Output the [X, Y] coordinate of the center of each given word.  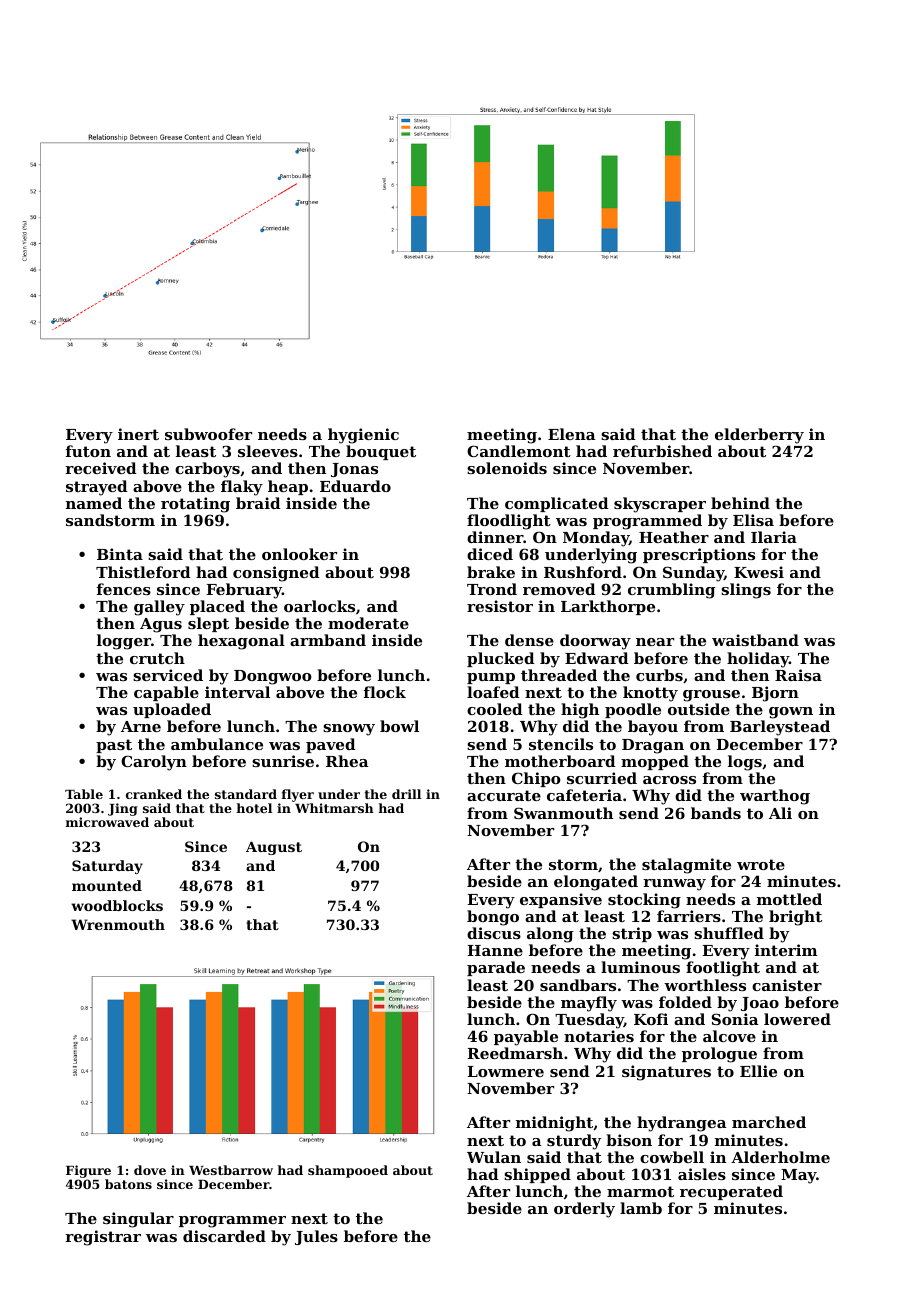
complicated [557, 504]
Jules [316, 1237]
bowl [399, 726]
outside [699, 709]
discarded [224, 1236]
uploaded [172, 710]
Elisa [753, 520]
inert [138, 434]
